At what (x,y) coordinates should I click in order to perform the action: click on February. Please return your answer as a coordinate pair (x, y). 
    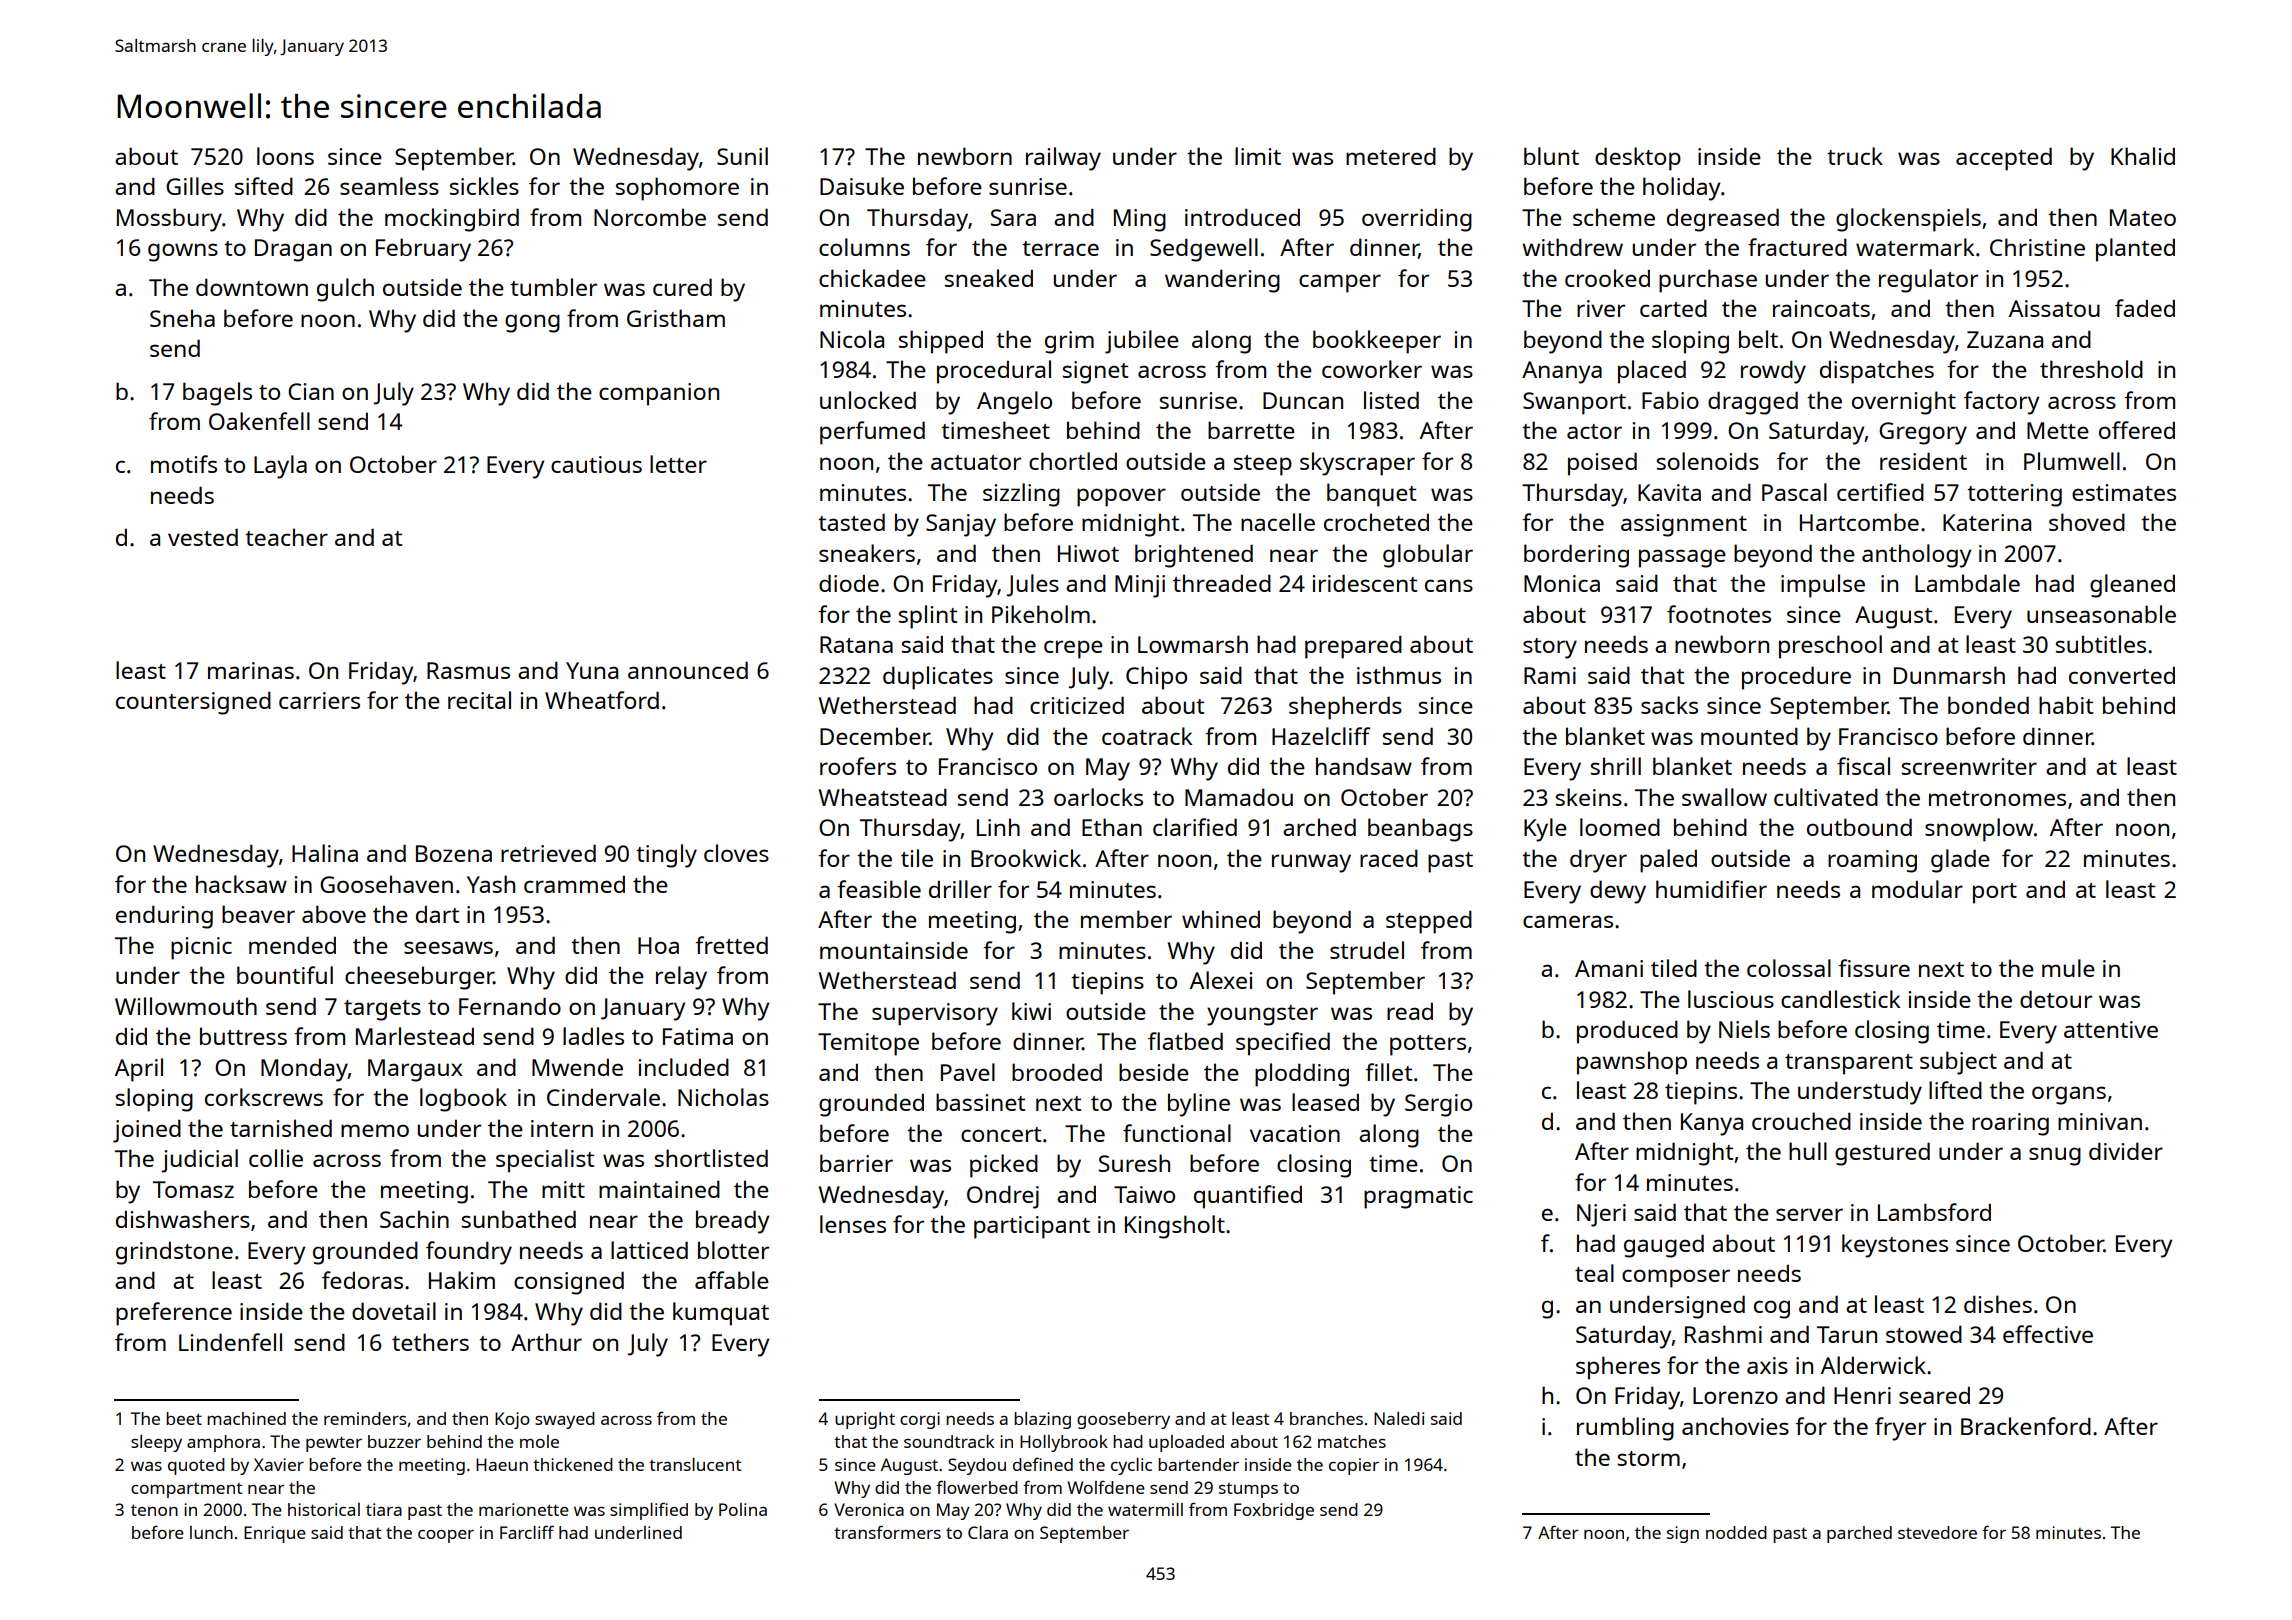
    Looking at the image, I should click on (423, 250).
